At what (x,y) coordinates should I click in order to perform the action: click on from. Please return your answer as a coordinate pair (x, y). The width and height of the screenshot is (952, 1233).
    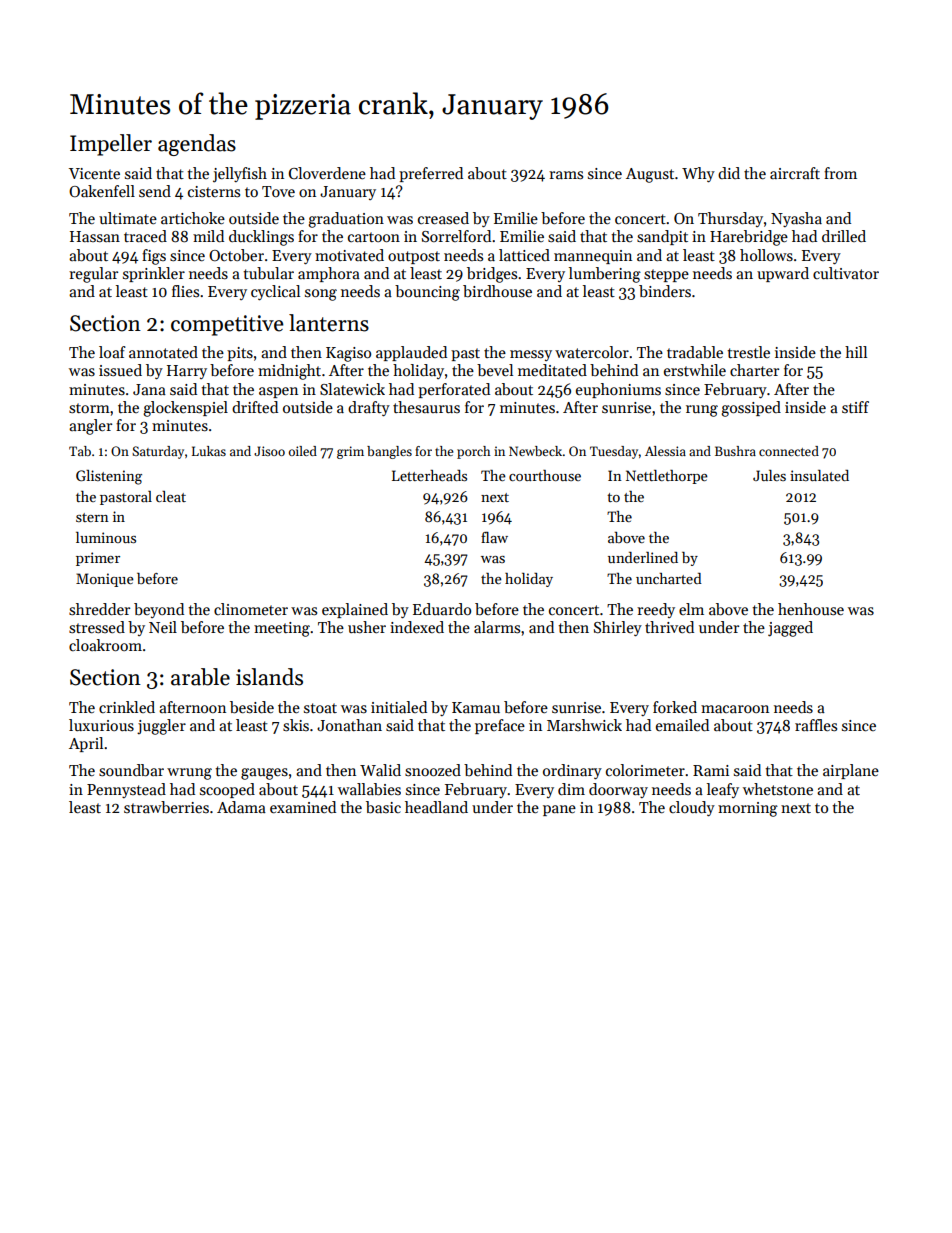
    Looking at the image, I should click on (840, 173).
